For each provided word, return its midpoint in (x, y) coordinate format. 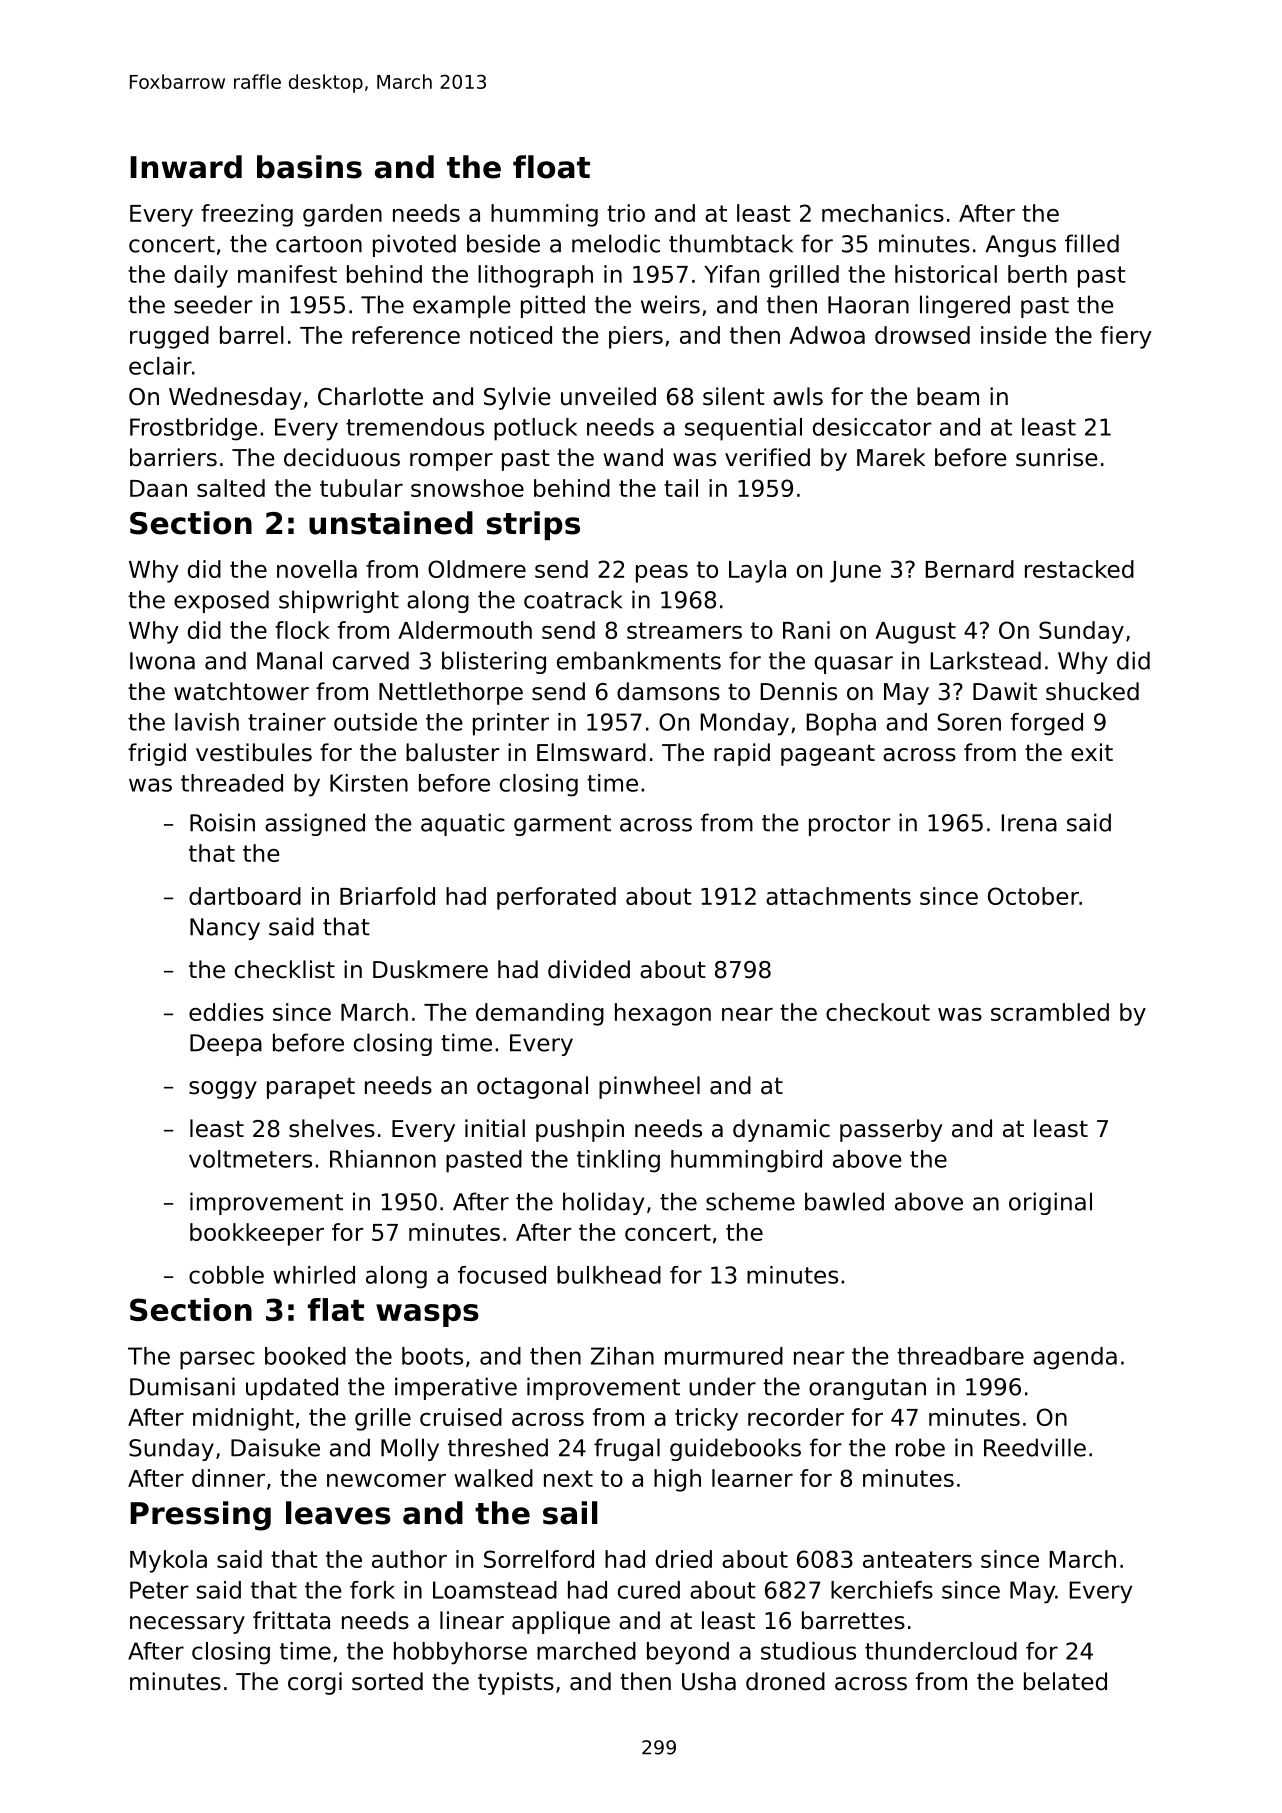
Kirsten (369, 783)
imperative (456, 1388)
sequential (743, 429)
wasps (427, 1315)
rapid (742, 754)
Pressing (200, 1516)
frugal (627, 1449)
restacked (1079, 569)
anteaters (917, 1559)
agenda (1075, 1358)
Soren (969, 722)
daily (201, 276)
